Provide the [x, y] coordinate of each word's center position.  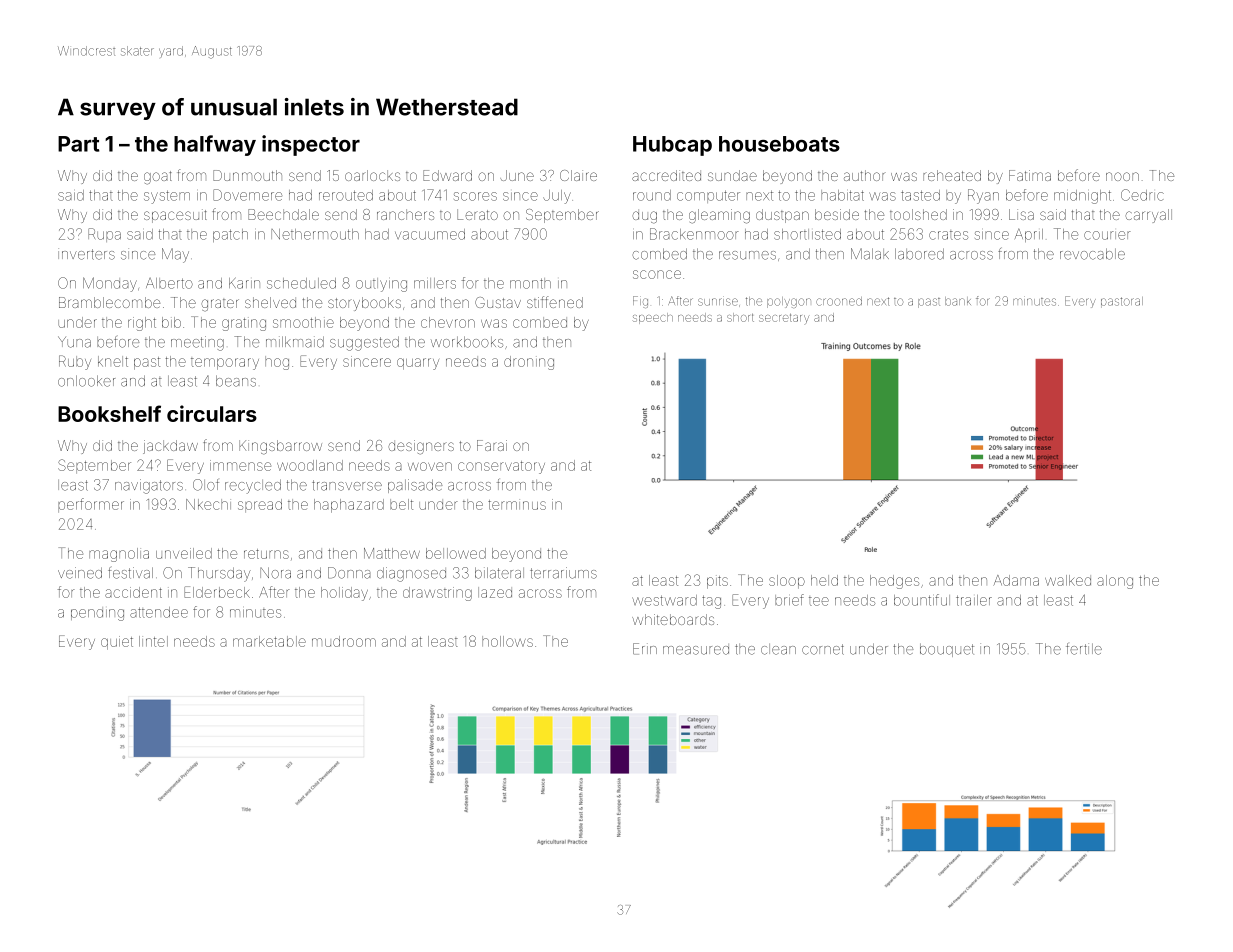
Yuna [74, 342]
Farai [492, 445]
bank [958, 301]
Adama [1016, 580]
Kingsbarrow [280, 447]
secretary [784, 318]
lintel [153, 641]
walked [1068, 580]
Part [78, 144]
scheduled [301, 283]
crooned [839, 301]
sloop [787, 582]
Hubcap [672, 146]
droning [529, 363]
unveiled [184, 553]
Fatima [1030, 175]
